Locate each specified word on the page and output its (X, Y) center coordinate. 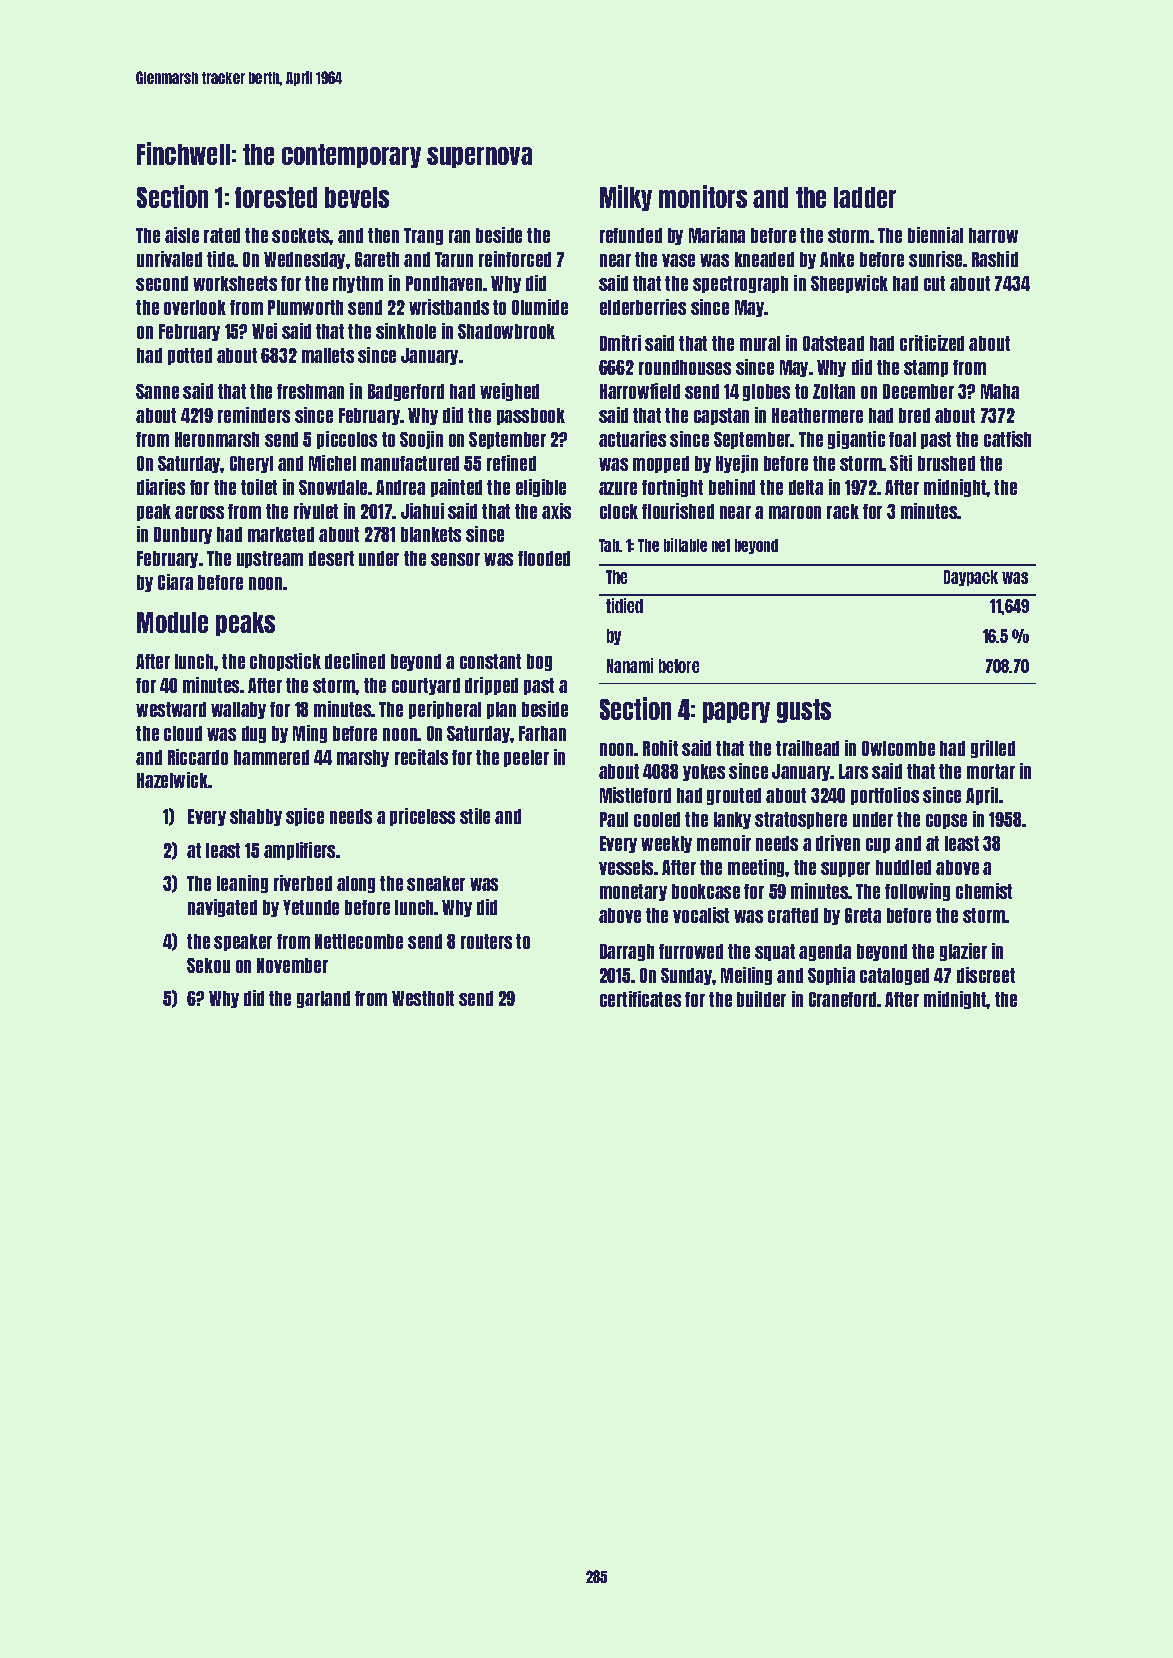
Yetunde (311, 907)
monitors (703, 196)
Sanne (157, 391)
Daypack (971, 578)
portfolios (885, 796)
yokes (704, 772)
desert (331, 558)
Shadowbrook (506, 331)
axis (556, 511)
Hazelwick (172, 780)
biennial (935, 235)
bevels (357, 197)
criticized (932, 343)
